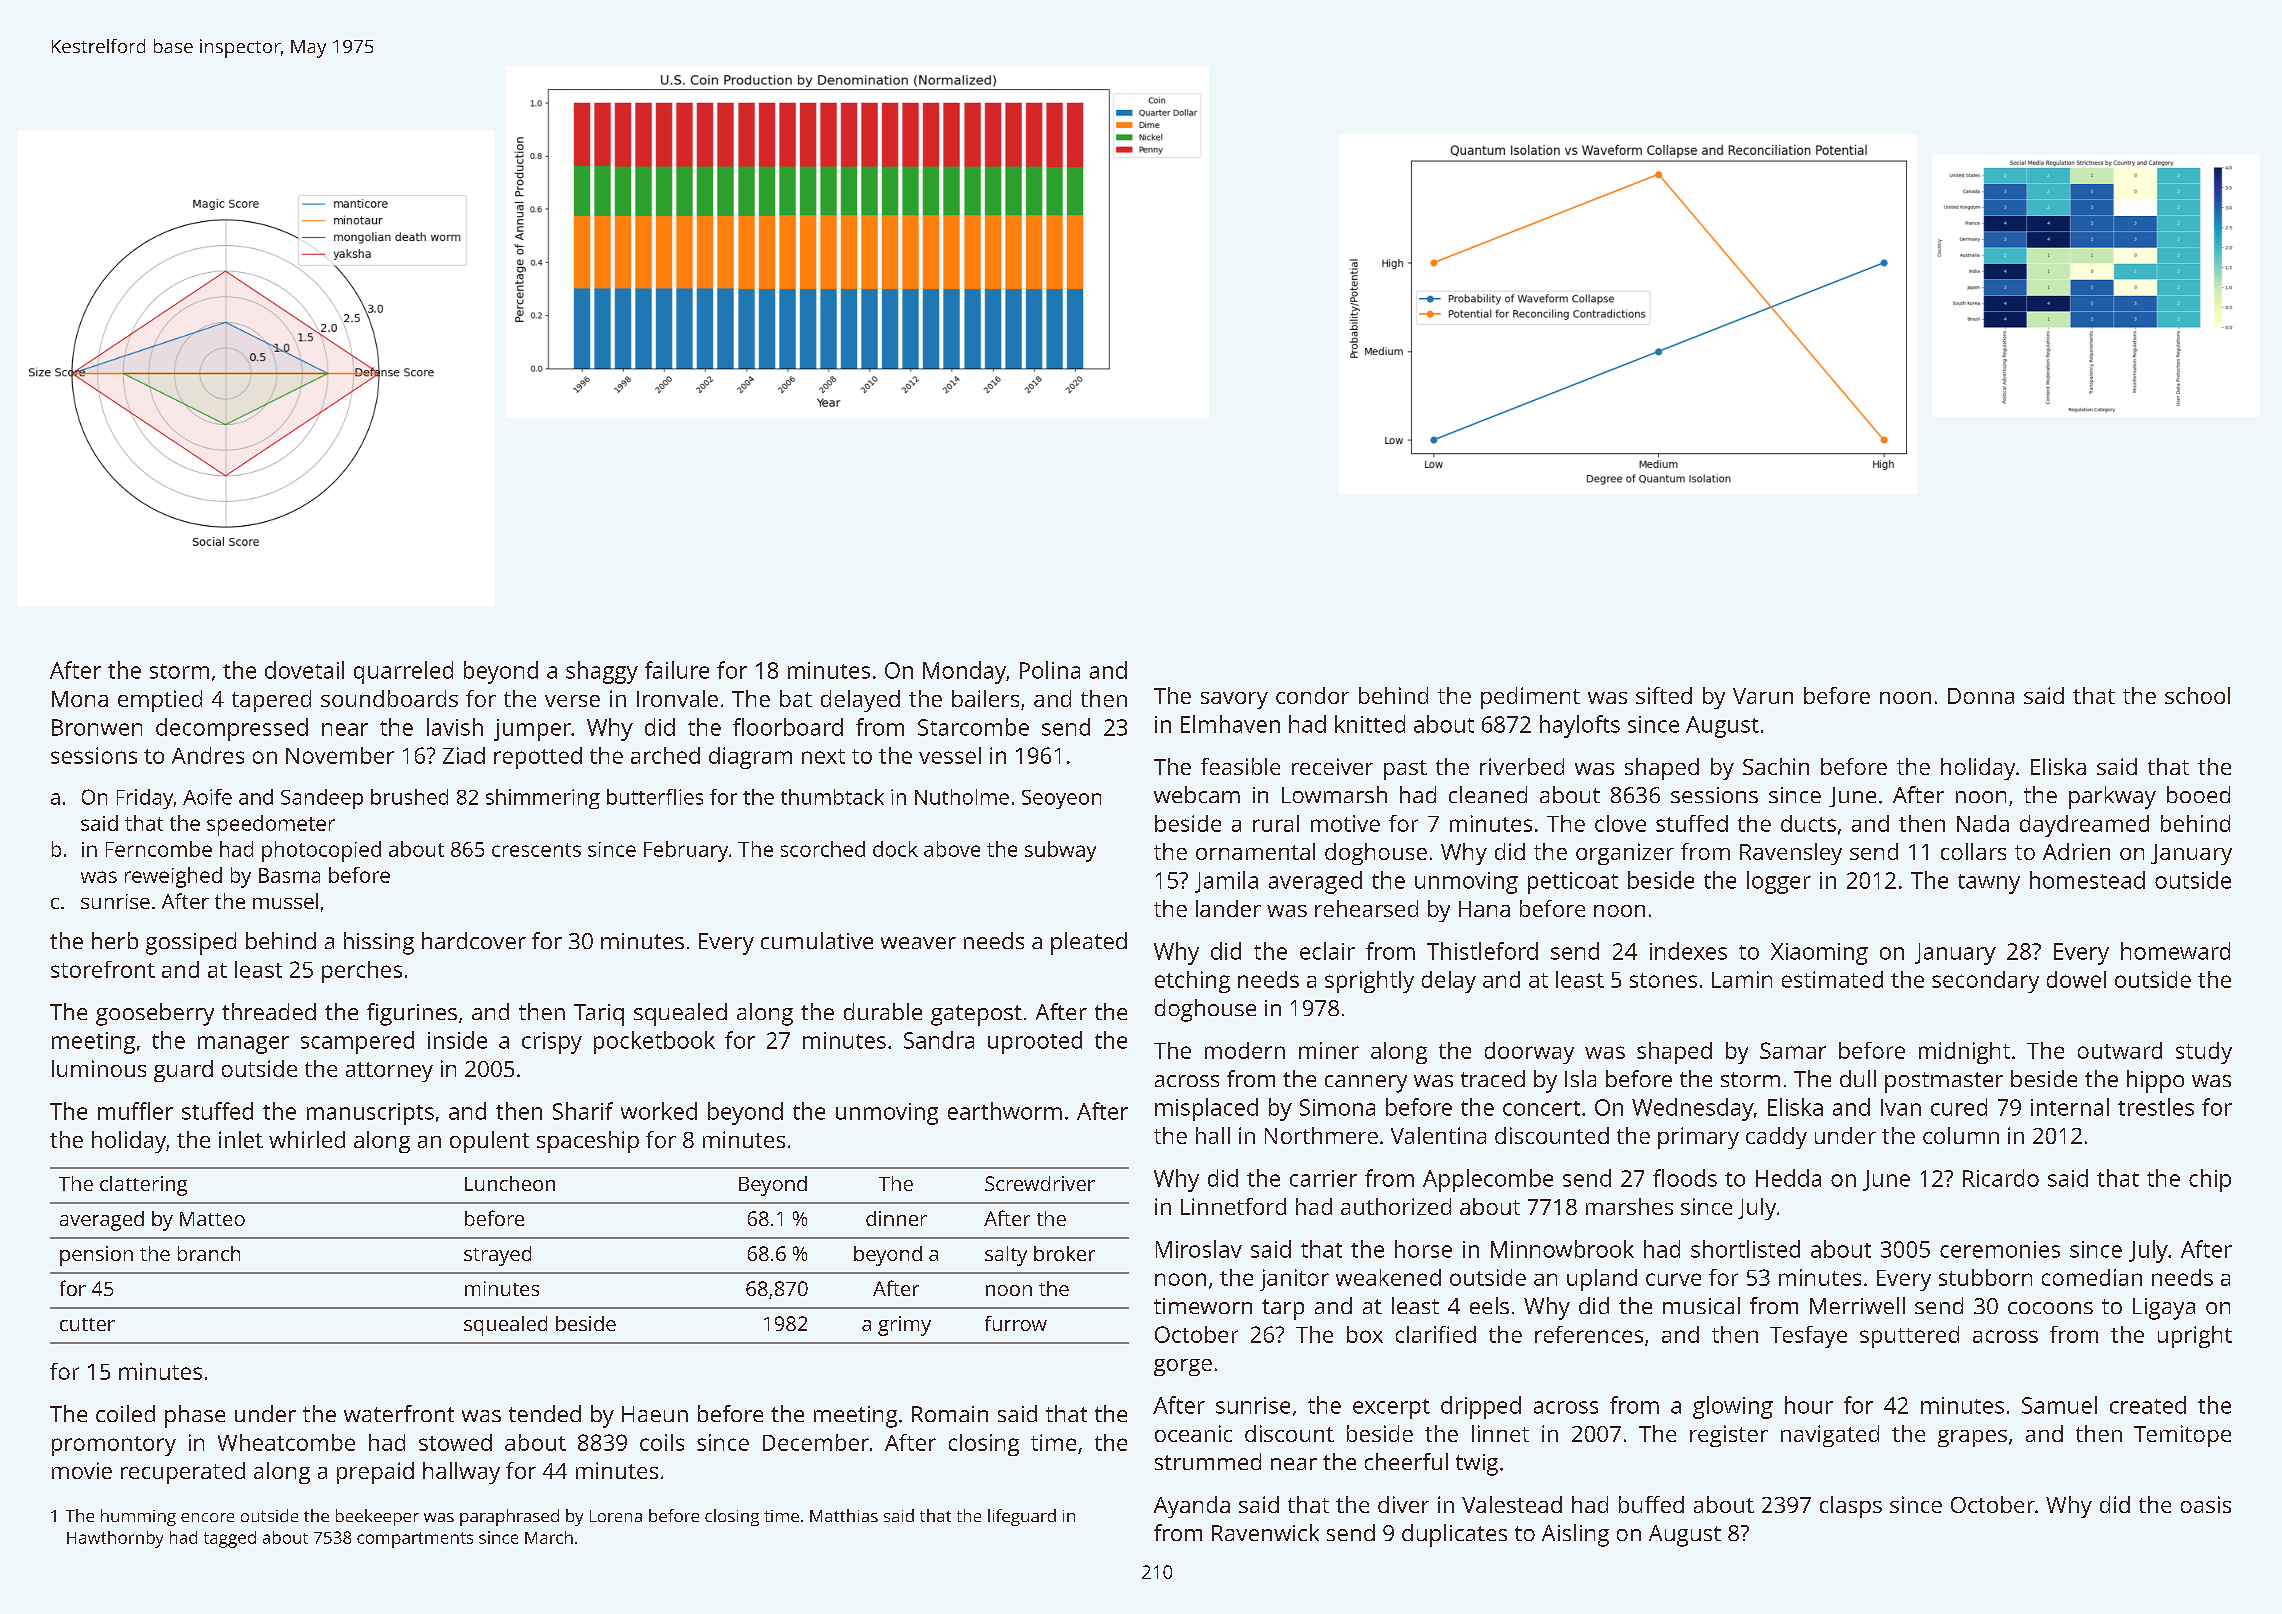  Describe the element at coordinates (545, 1413) in the page. I see `tended` at that location.
